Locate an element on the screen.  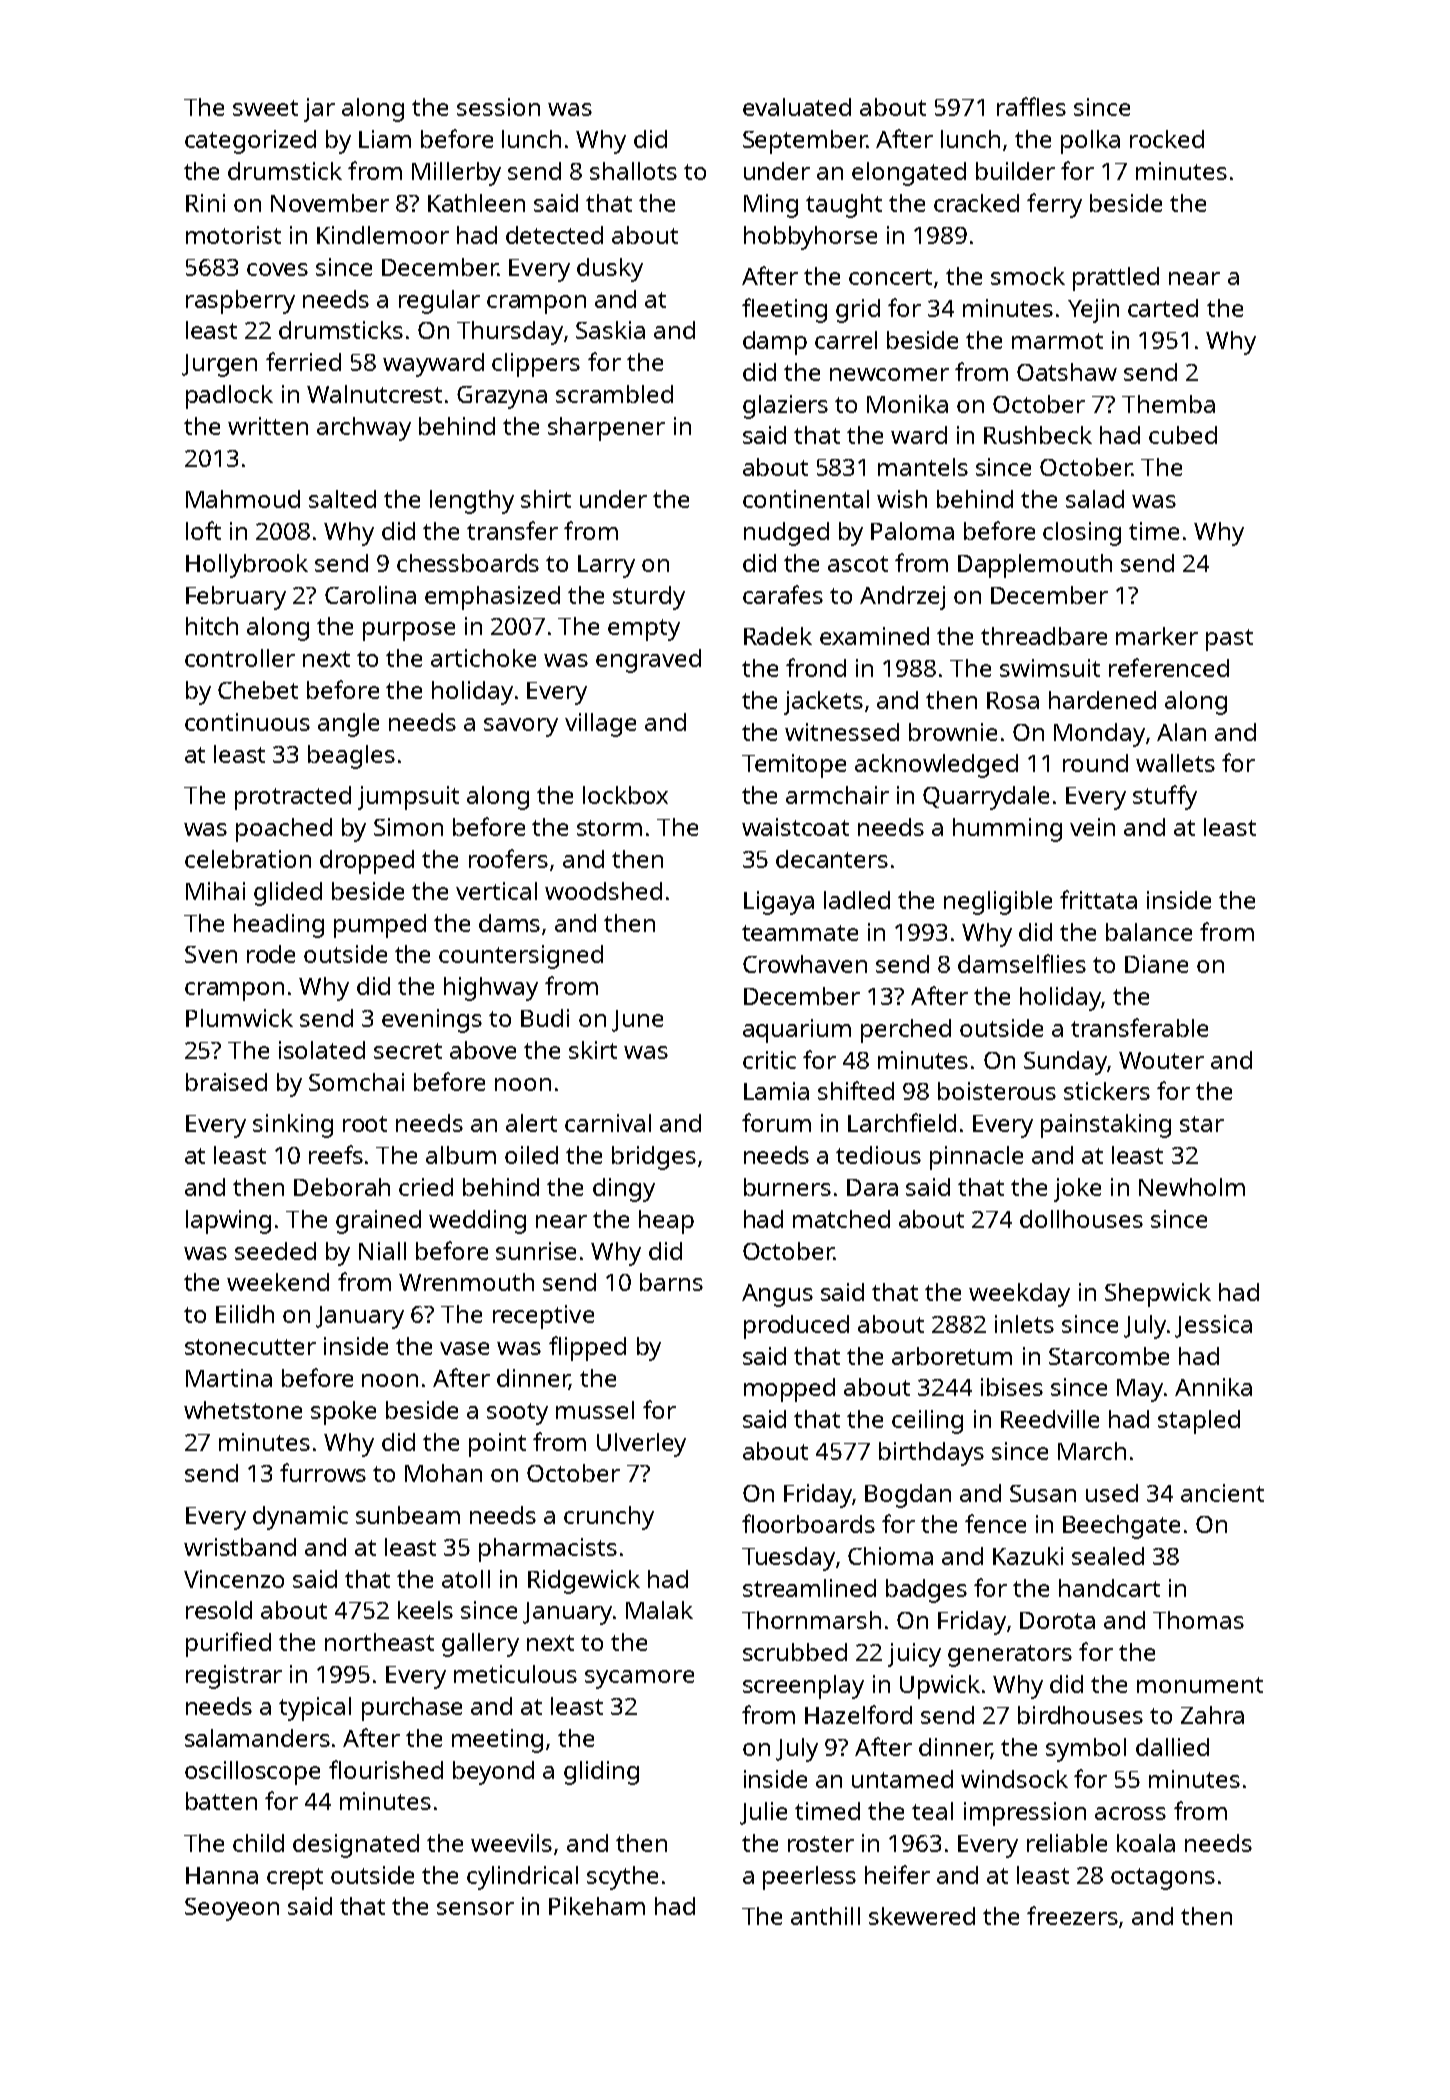
birdhouses is located at coordinates (1080, 1715).
